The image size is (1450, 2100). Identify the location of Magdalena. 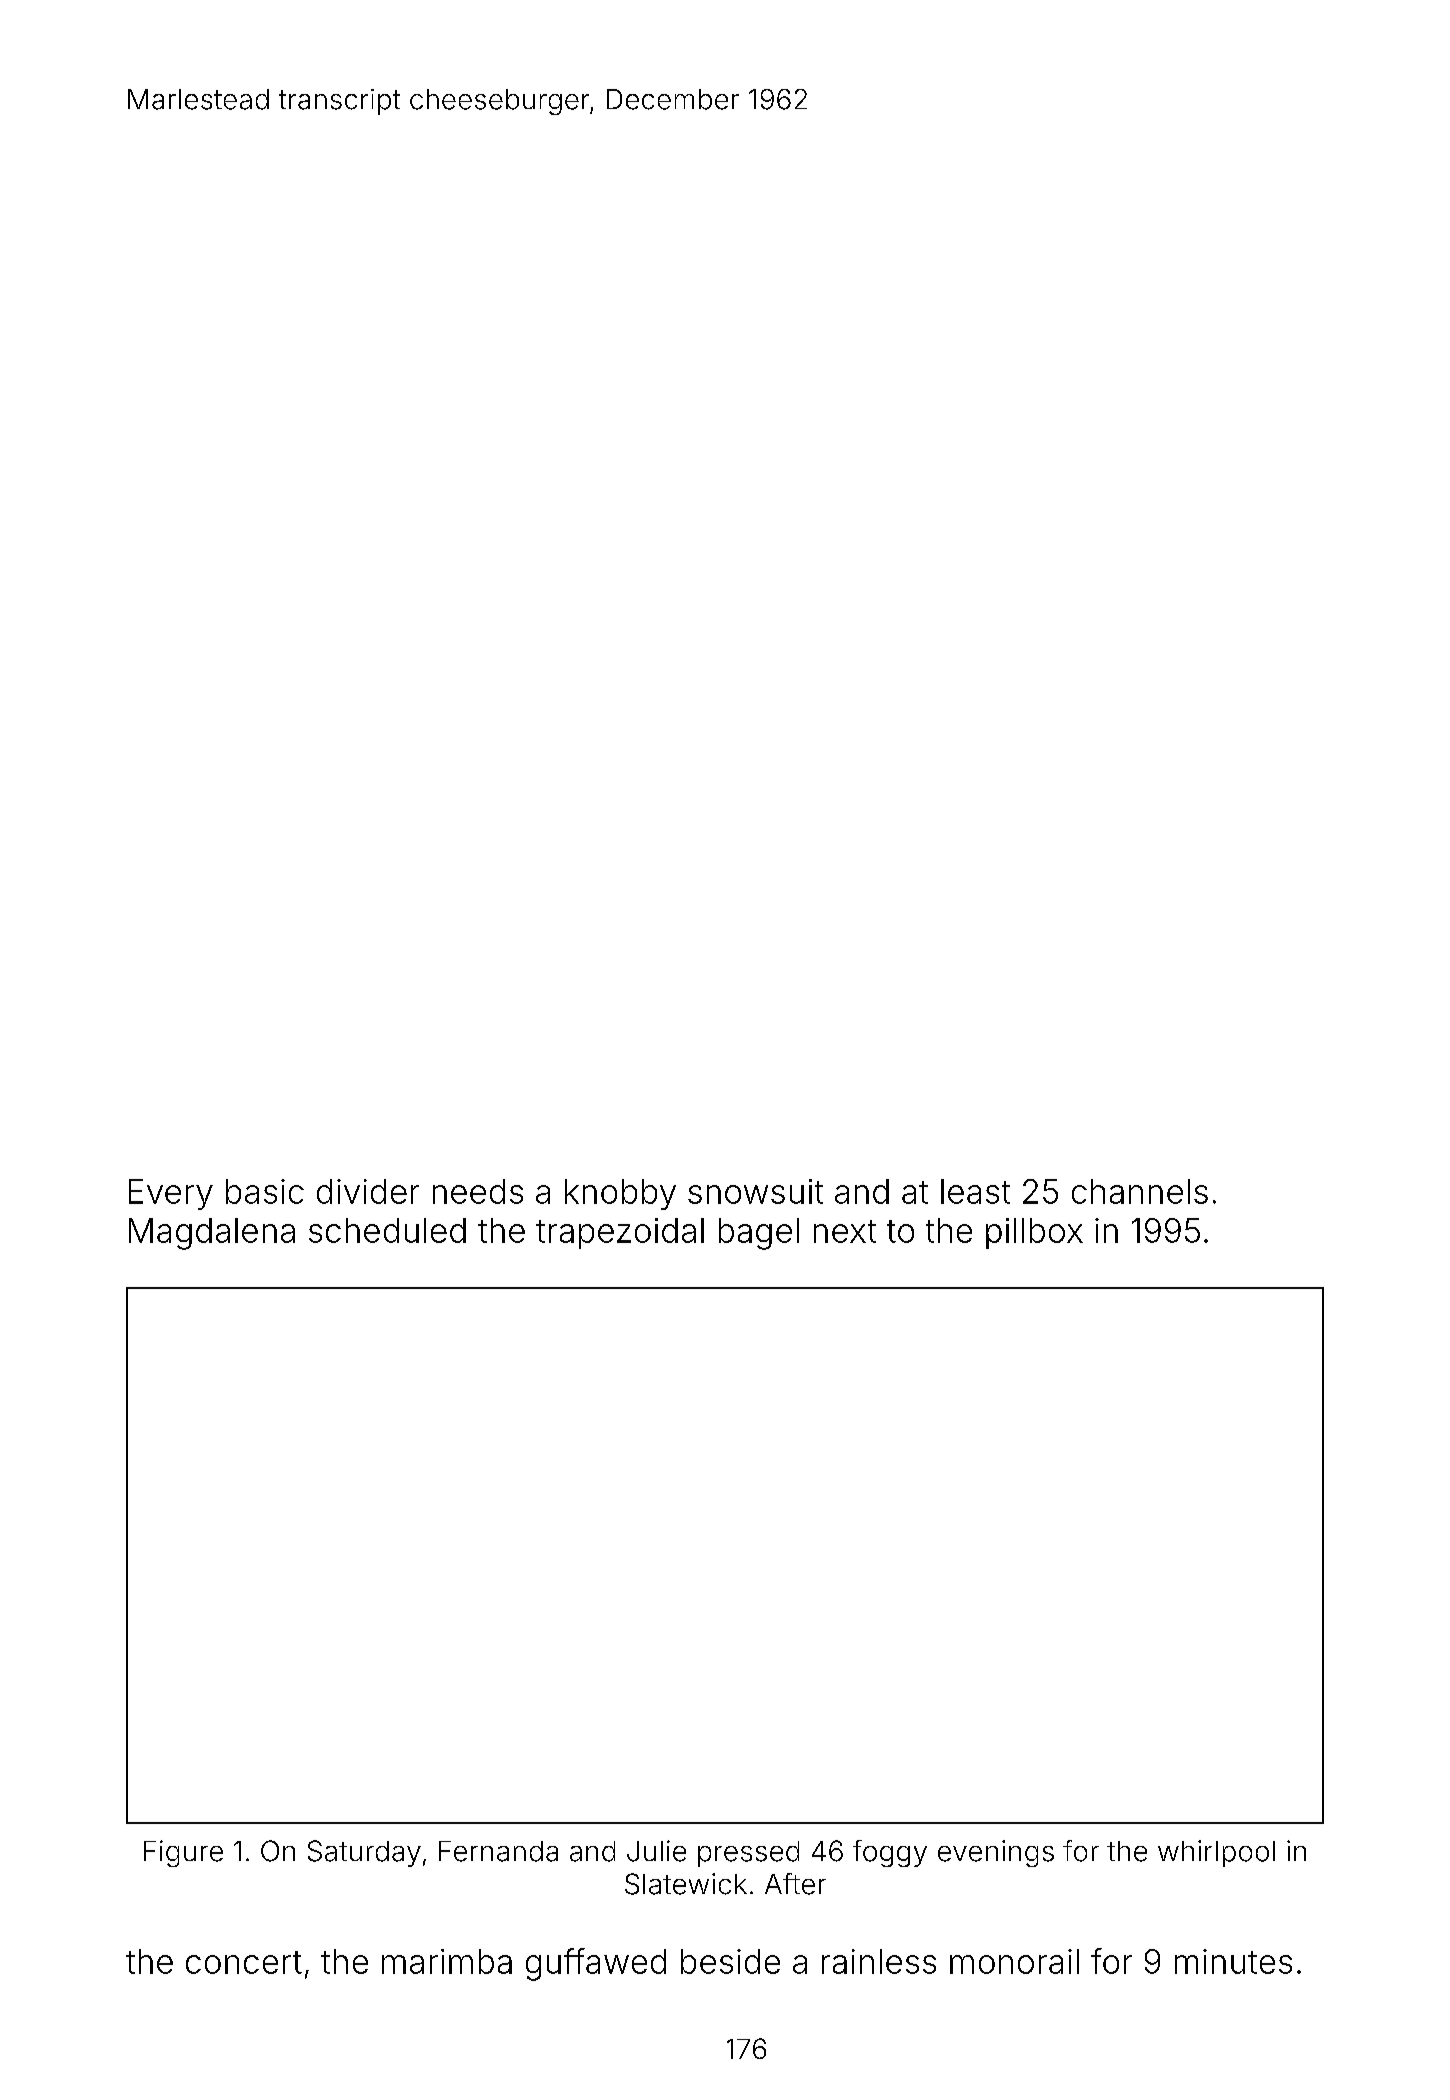
(212, 1234).
